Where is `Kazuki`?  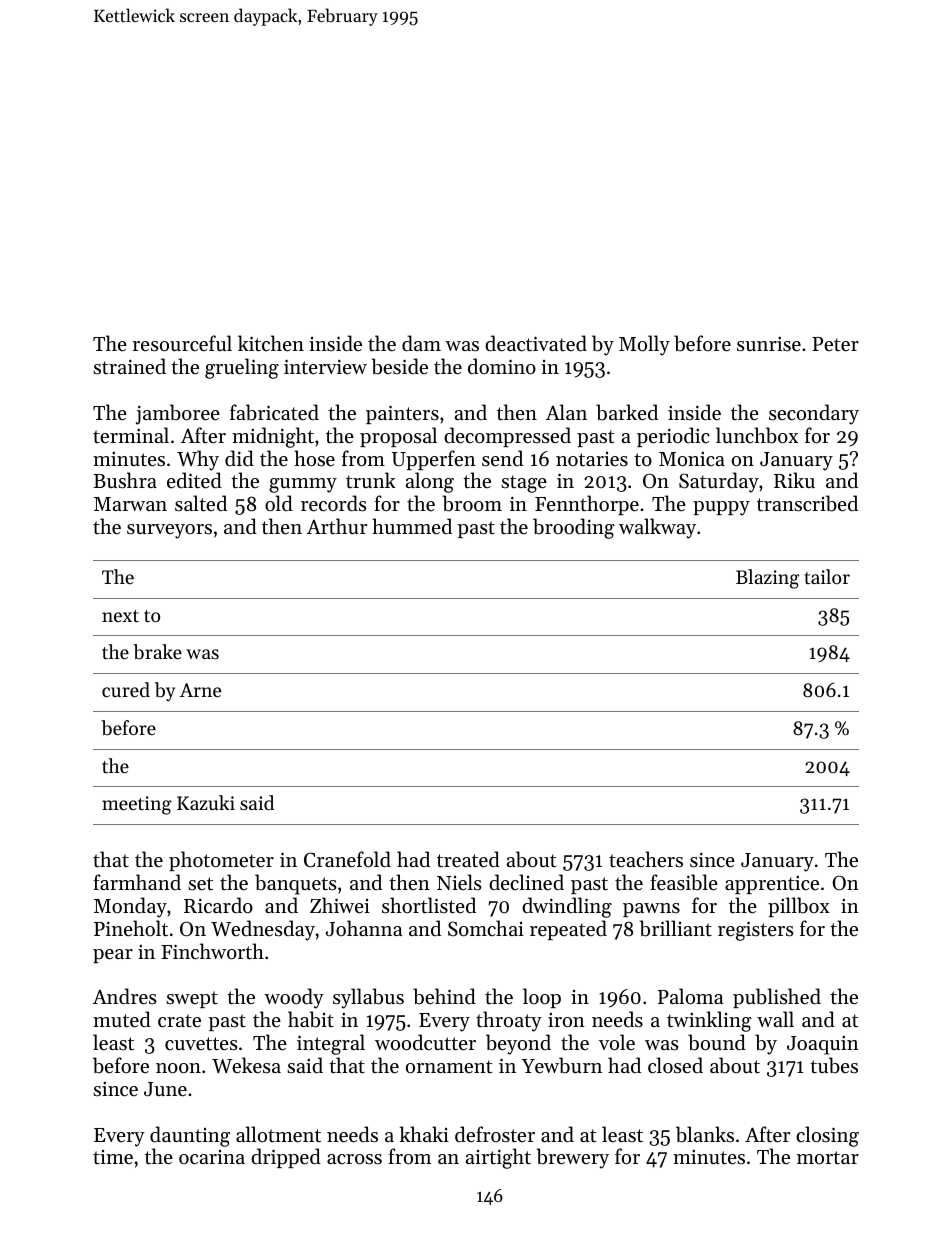 Kazuki is located at coordinates (206, 802).
